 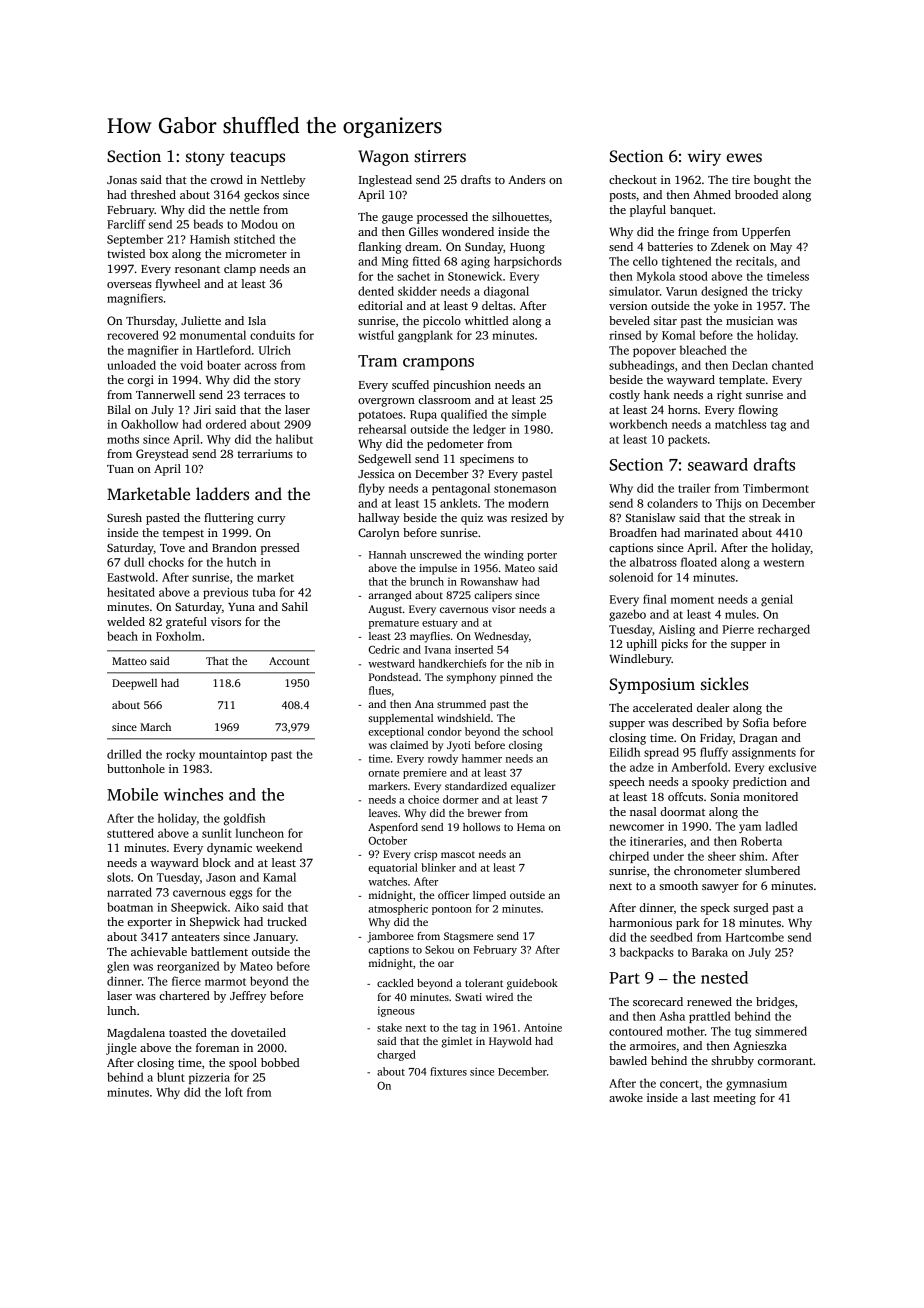 What do you see at coordinates (122, 180) in the page?
I see `Jonas` at bounding box center [122, 180].
